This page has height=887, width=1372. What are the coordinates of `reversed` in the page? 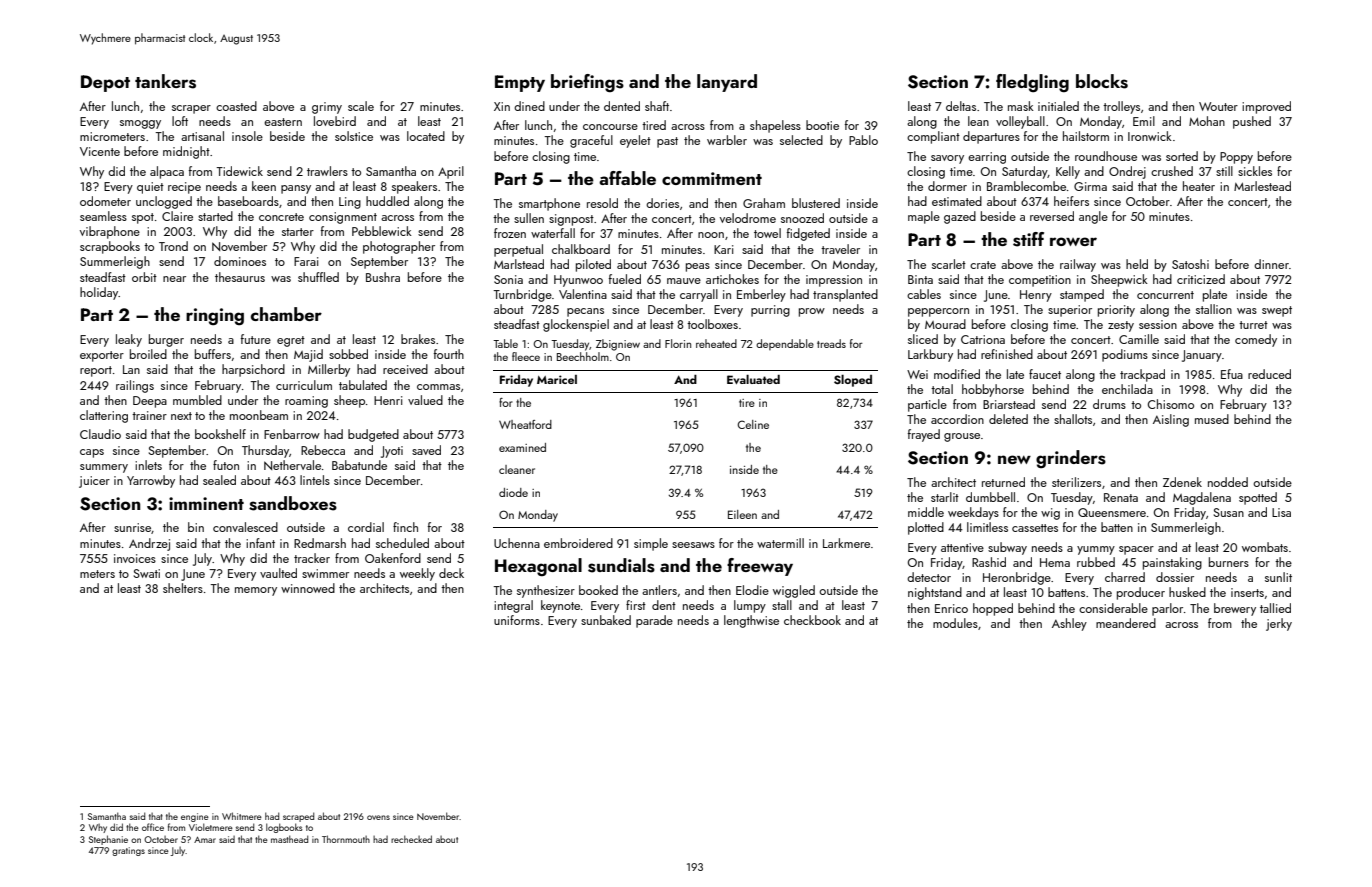 It's located at (1052, 216).
